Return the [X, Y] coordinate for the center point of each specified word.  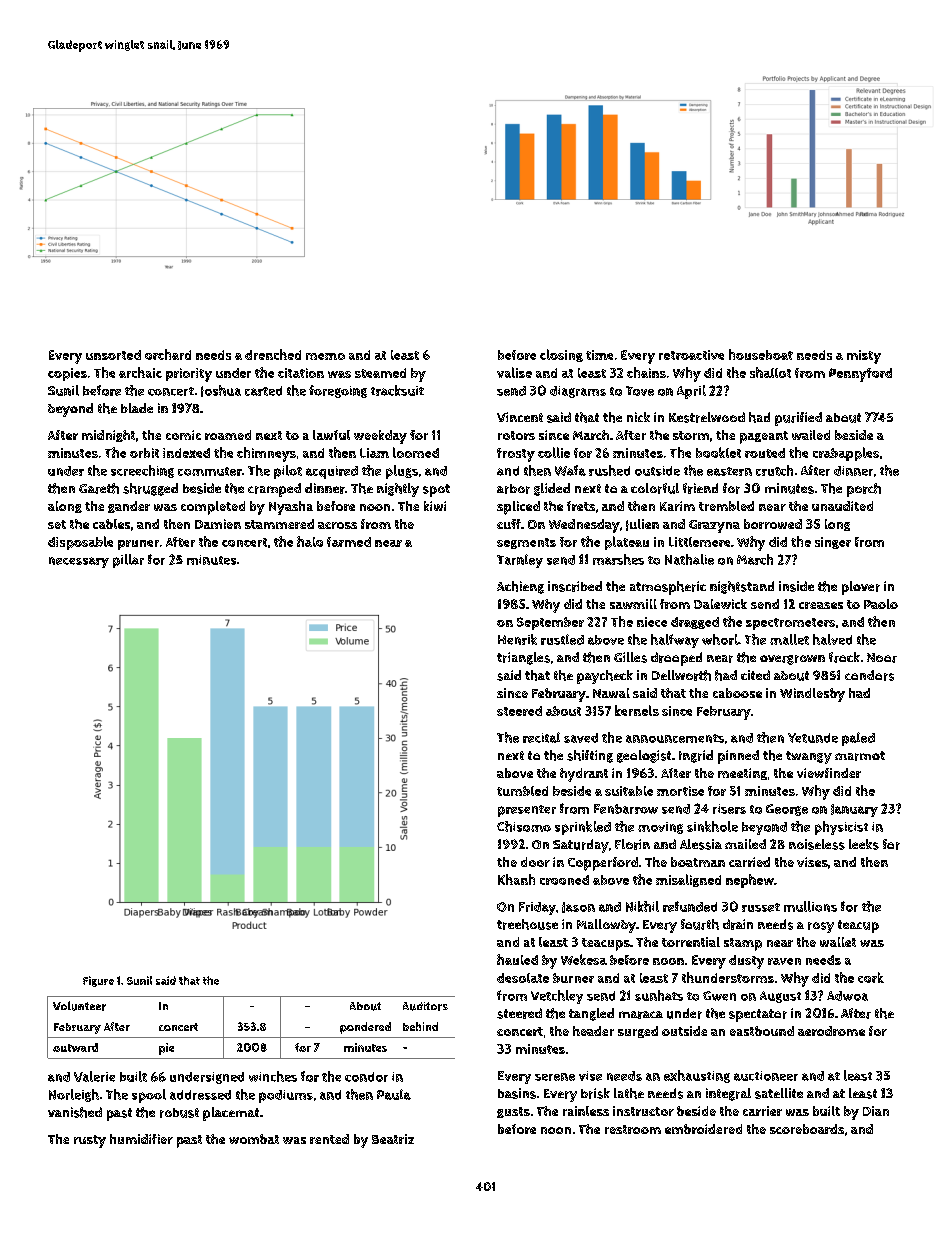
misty [864, 357]
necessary [79, 562]
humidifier [141, 1139]
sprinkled [583, 828]
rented [329, 1139]
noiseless [817, 844]
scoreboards [807, 1129]
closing [561, 355]
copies [67, 374]
